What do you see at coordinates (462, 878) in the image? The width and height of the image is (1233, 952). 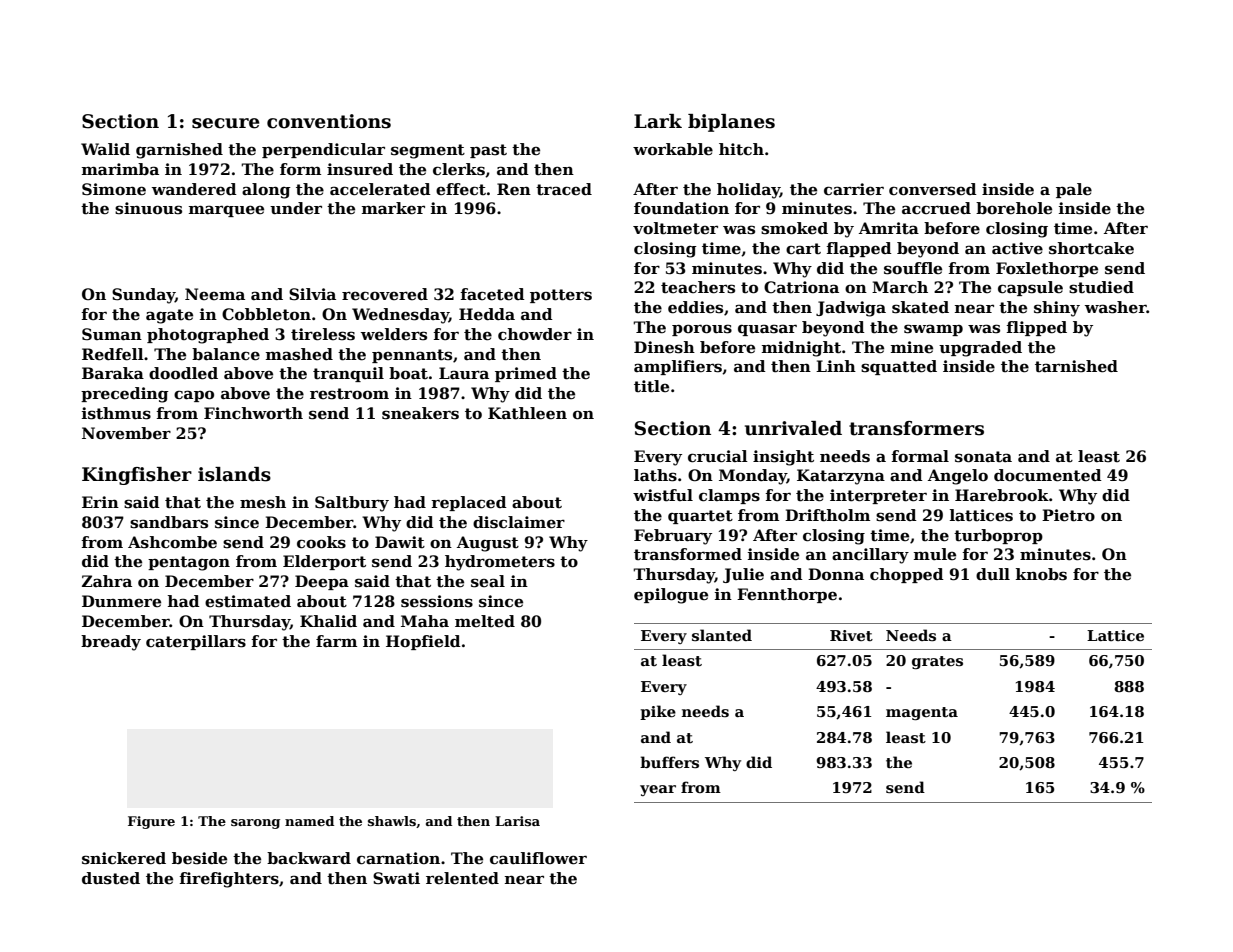 I see `relented` at bounding box center [462, 878].
